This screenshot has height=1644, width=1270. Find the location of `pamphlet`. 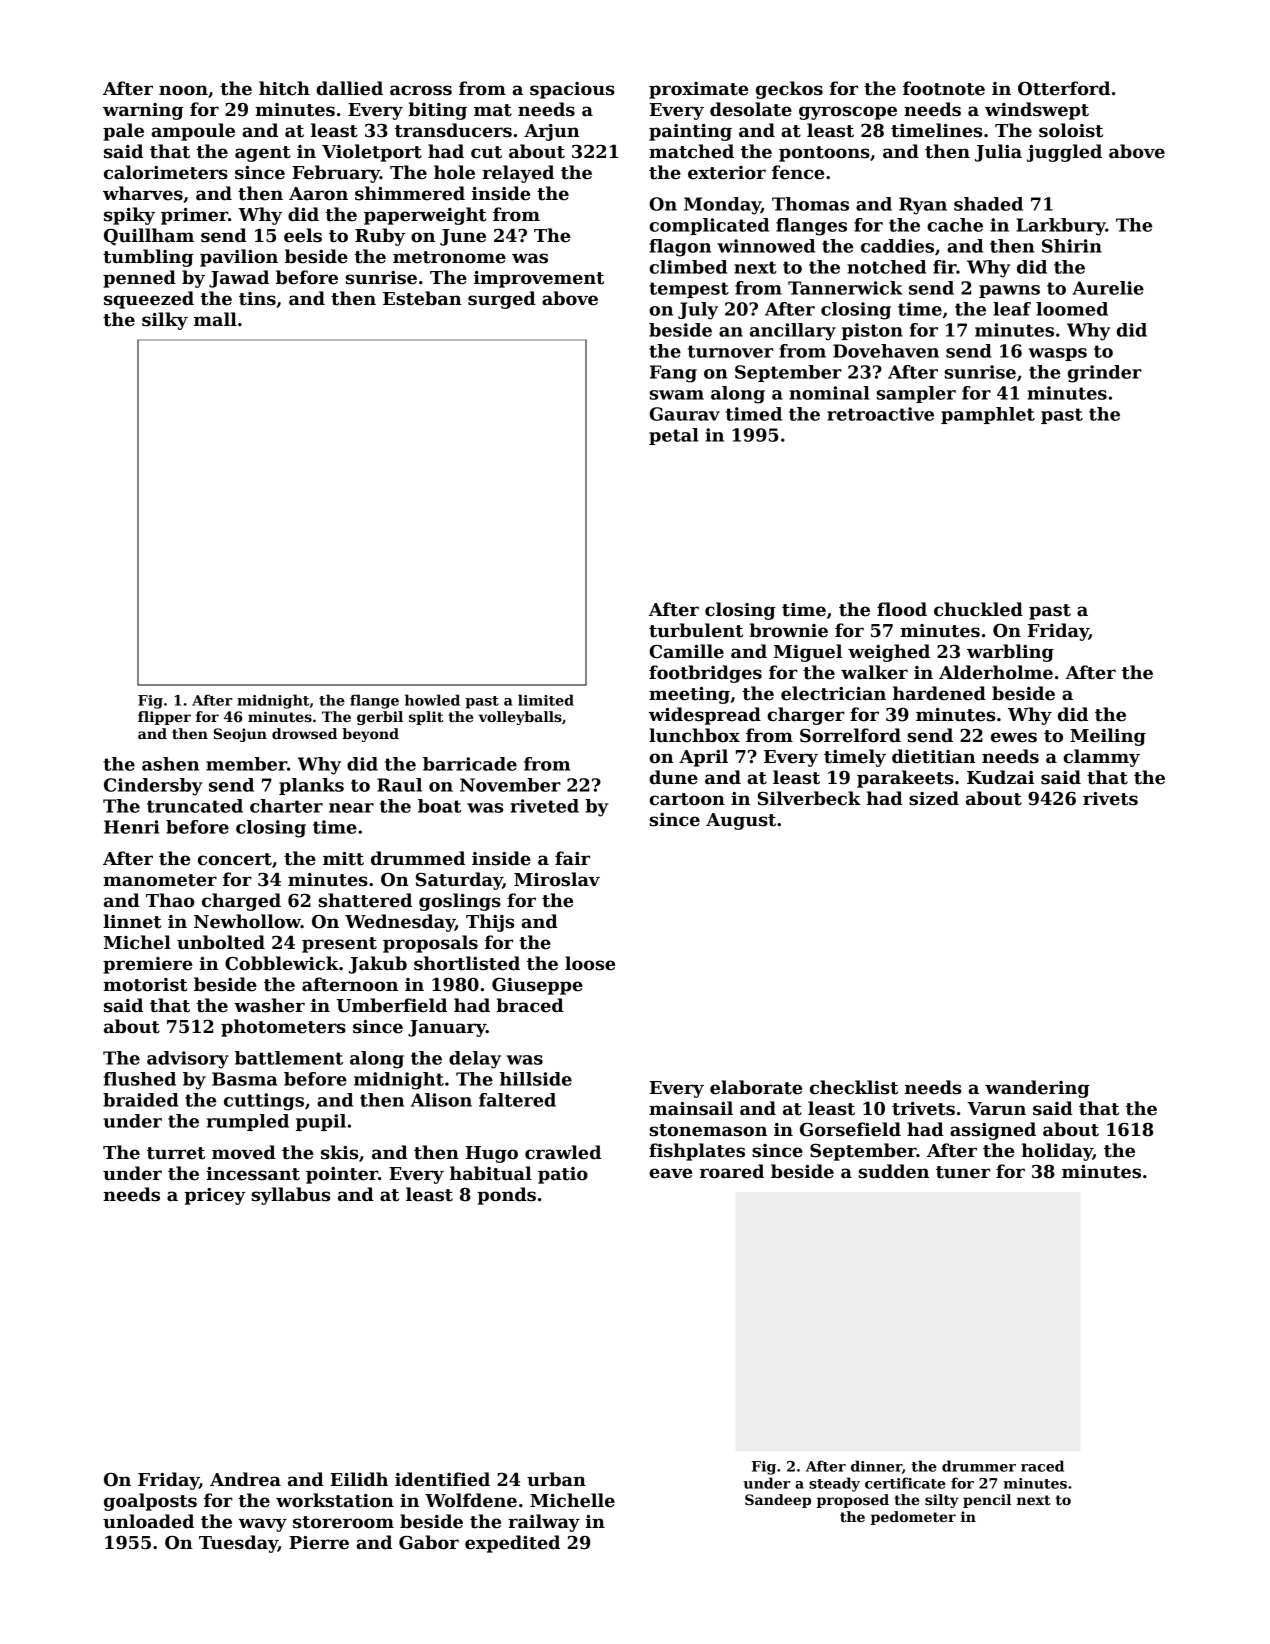

pamphlet is located at coordinates (988, 415).
